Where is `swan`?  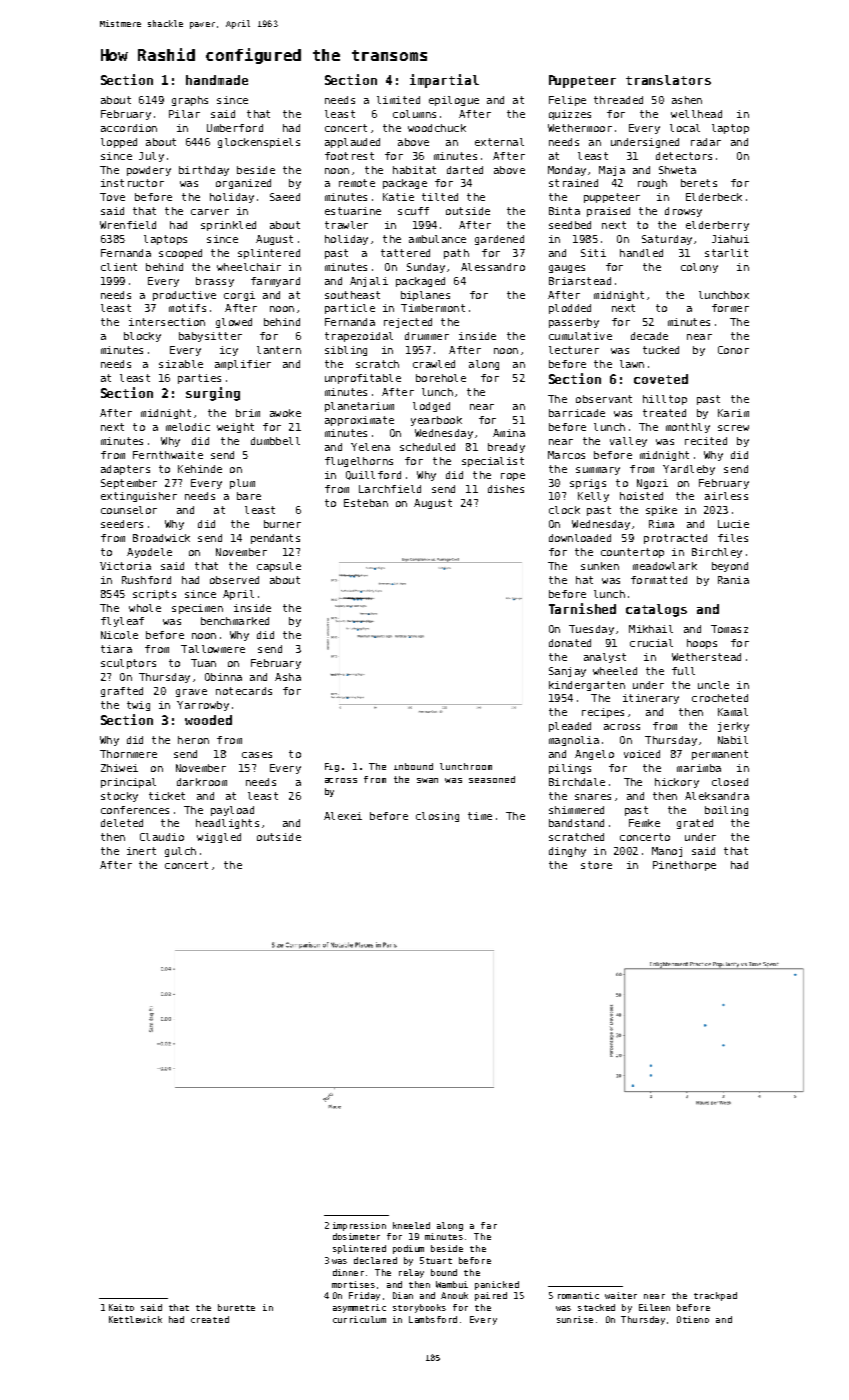 swan is located at coordinates (427, 780).
